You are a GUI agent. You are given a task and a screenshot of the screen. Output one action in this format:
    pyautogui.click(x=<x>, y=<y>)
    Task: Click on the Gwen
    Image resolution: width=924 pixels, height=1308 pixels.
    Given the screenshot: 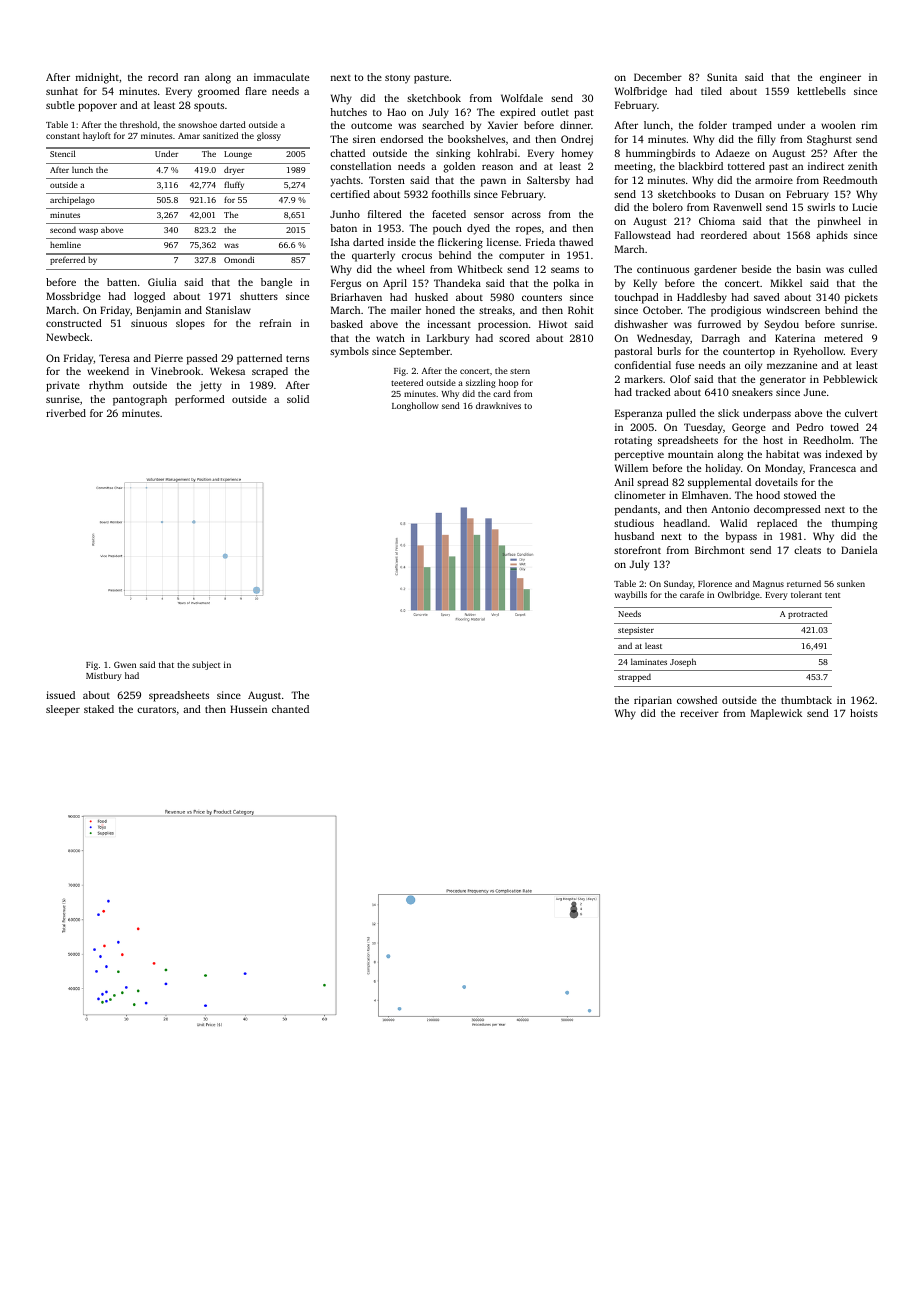 What is the action you would take?
    pyautogui.click(x=125, y=664)
